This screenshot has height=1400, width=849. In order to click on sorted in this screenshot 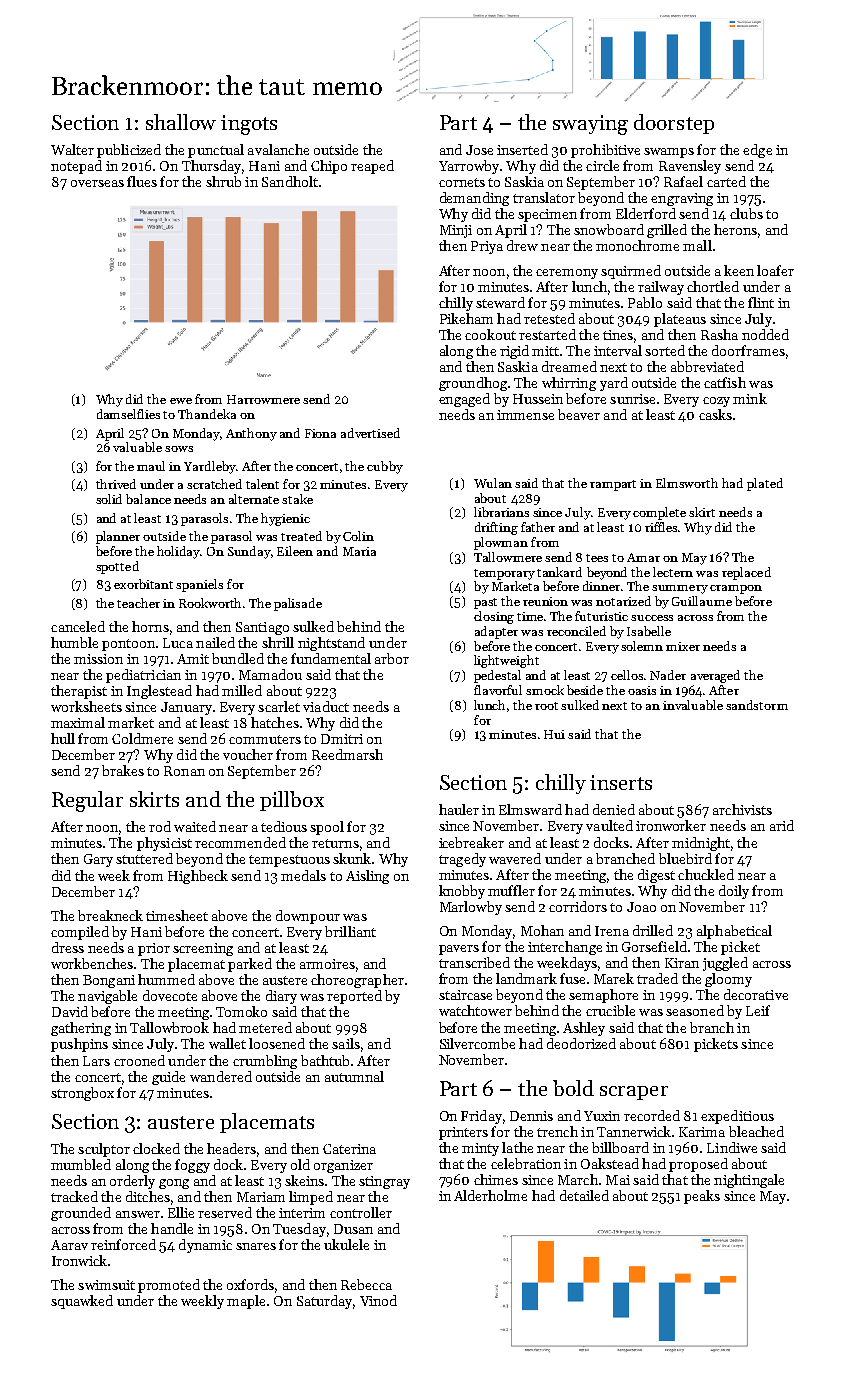, I will do `click(665, 350)`.
